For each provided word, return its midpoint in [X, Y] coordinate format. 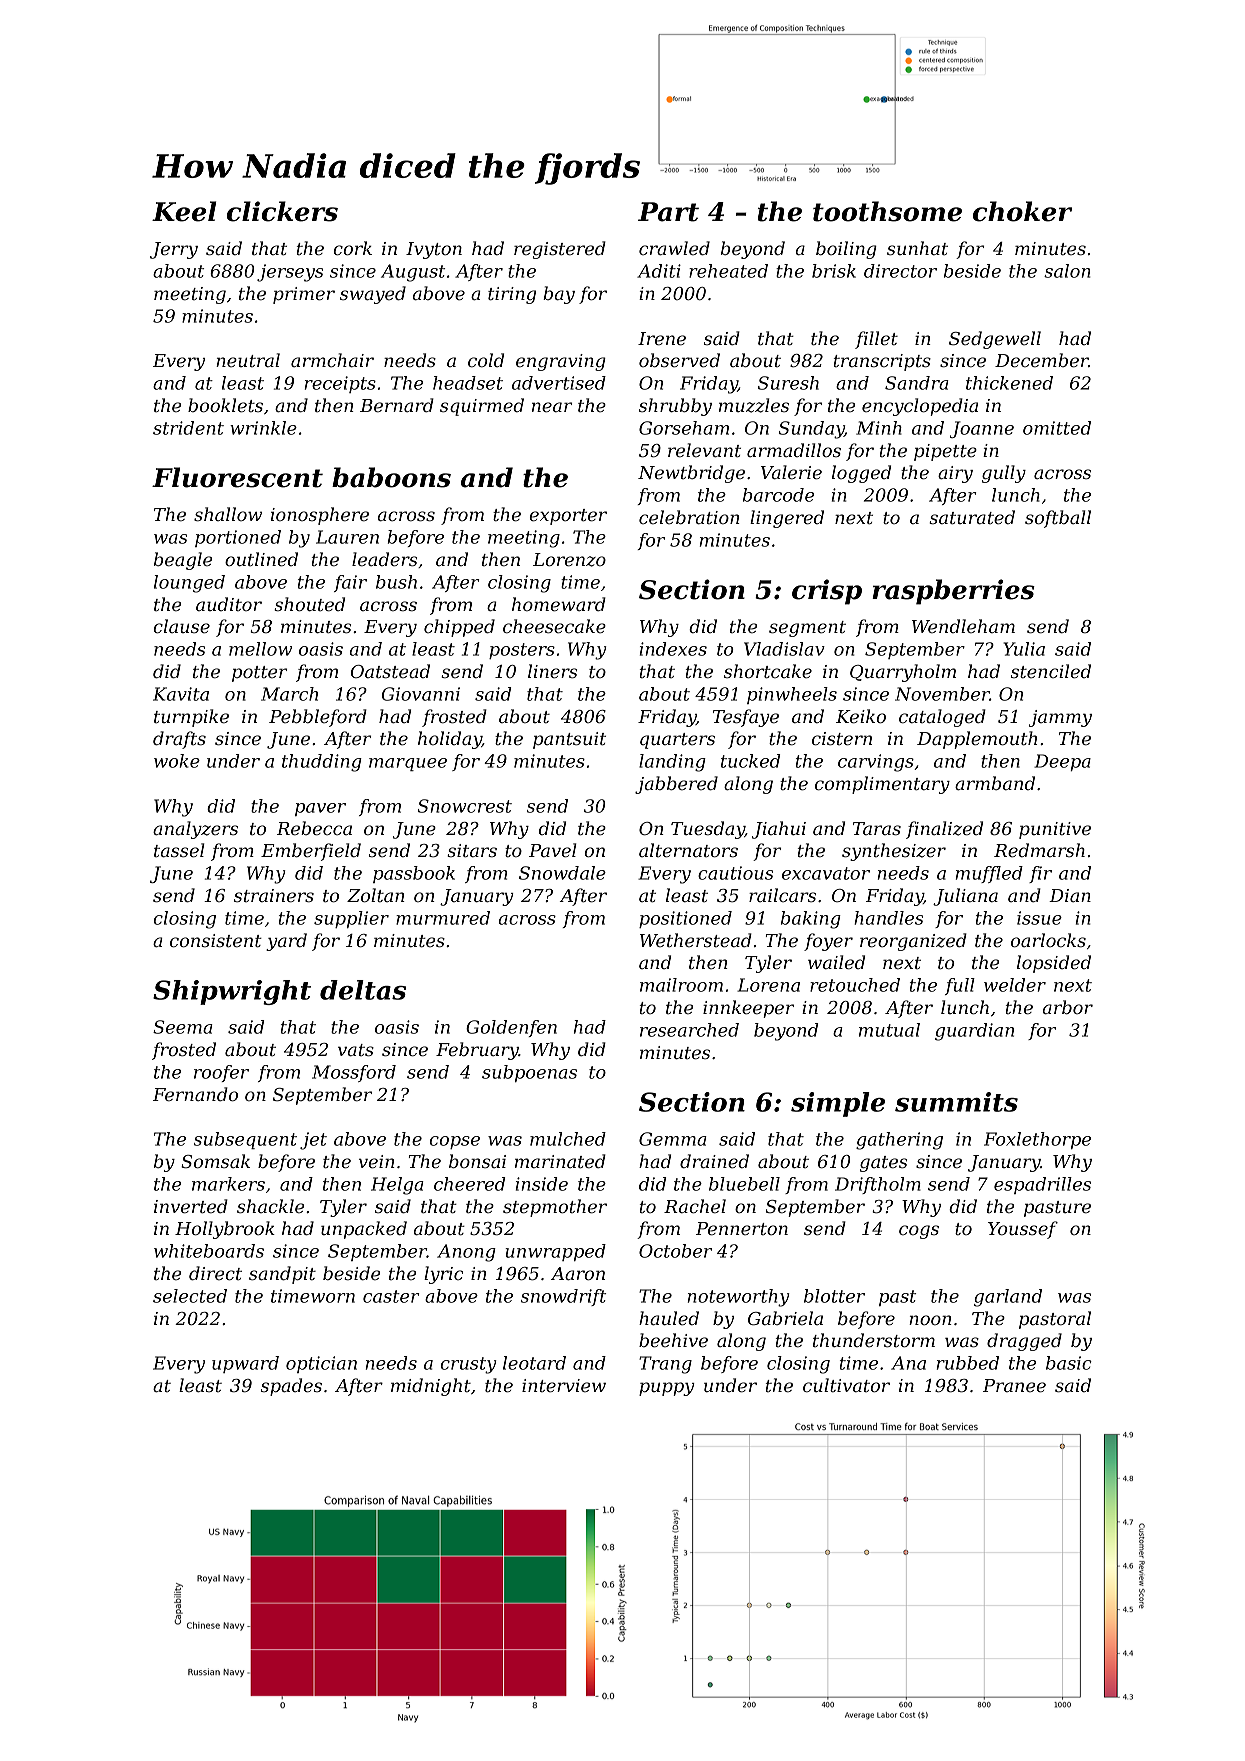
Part [668, 212]
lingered [787, 519]
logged [861, 474]
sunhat [917, 248]
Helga [397, 1186]
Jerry [174, 250]
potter [259, 674]
